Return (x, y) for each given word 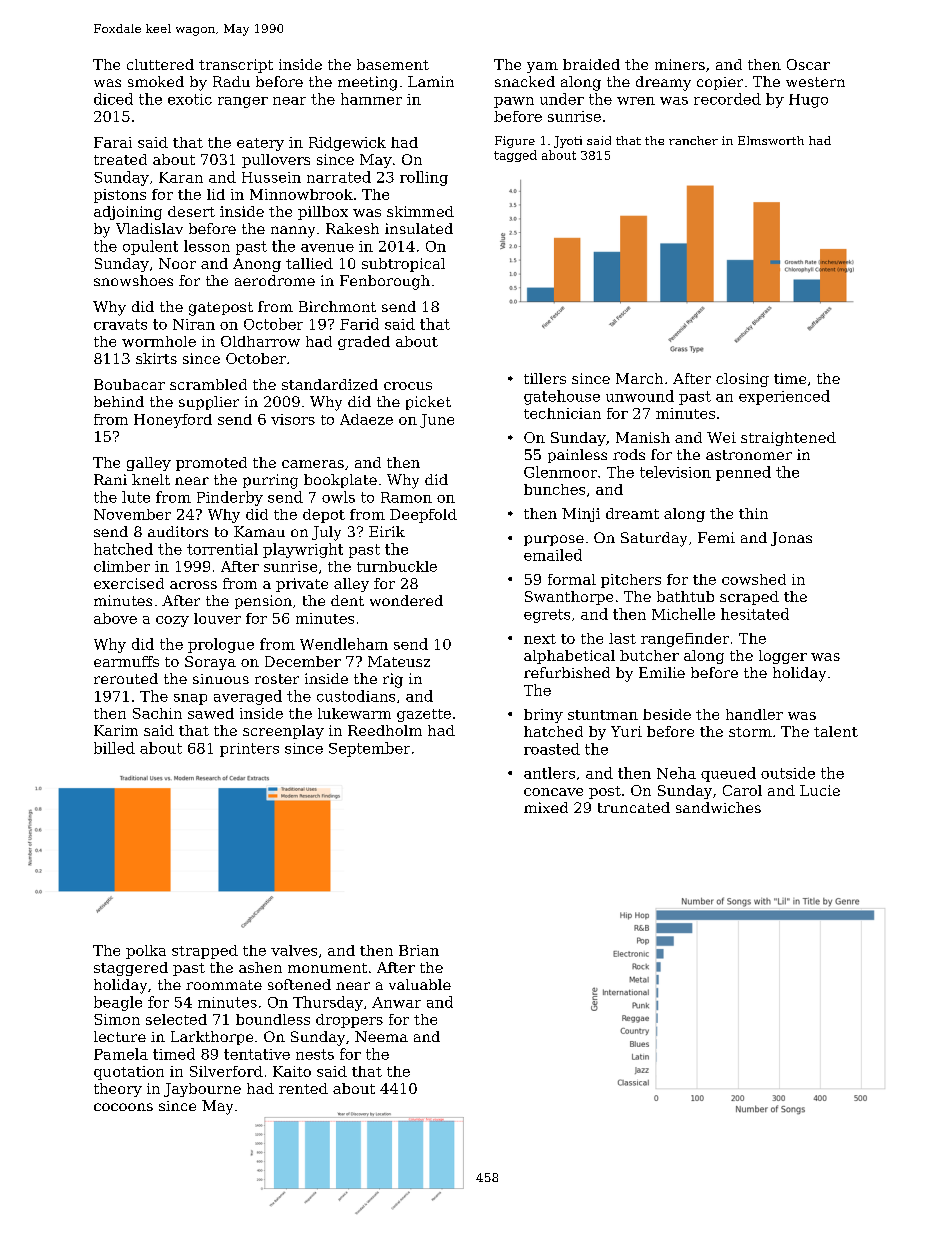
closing (742, 380)
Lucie (820, 790)
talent (836, 731)
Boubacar (129, 384)
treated (120, 159)
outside (788, 773)
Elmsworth (771, 140)
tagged (515, 156)
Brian (419, 950)
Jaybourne (202, 1090)
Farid (359, 324)
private (302, 585)
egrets (547, 616)
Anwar (396, 1002)
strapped (205, 952)
